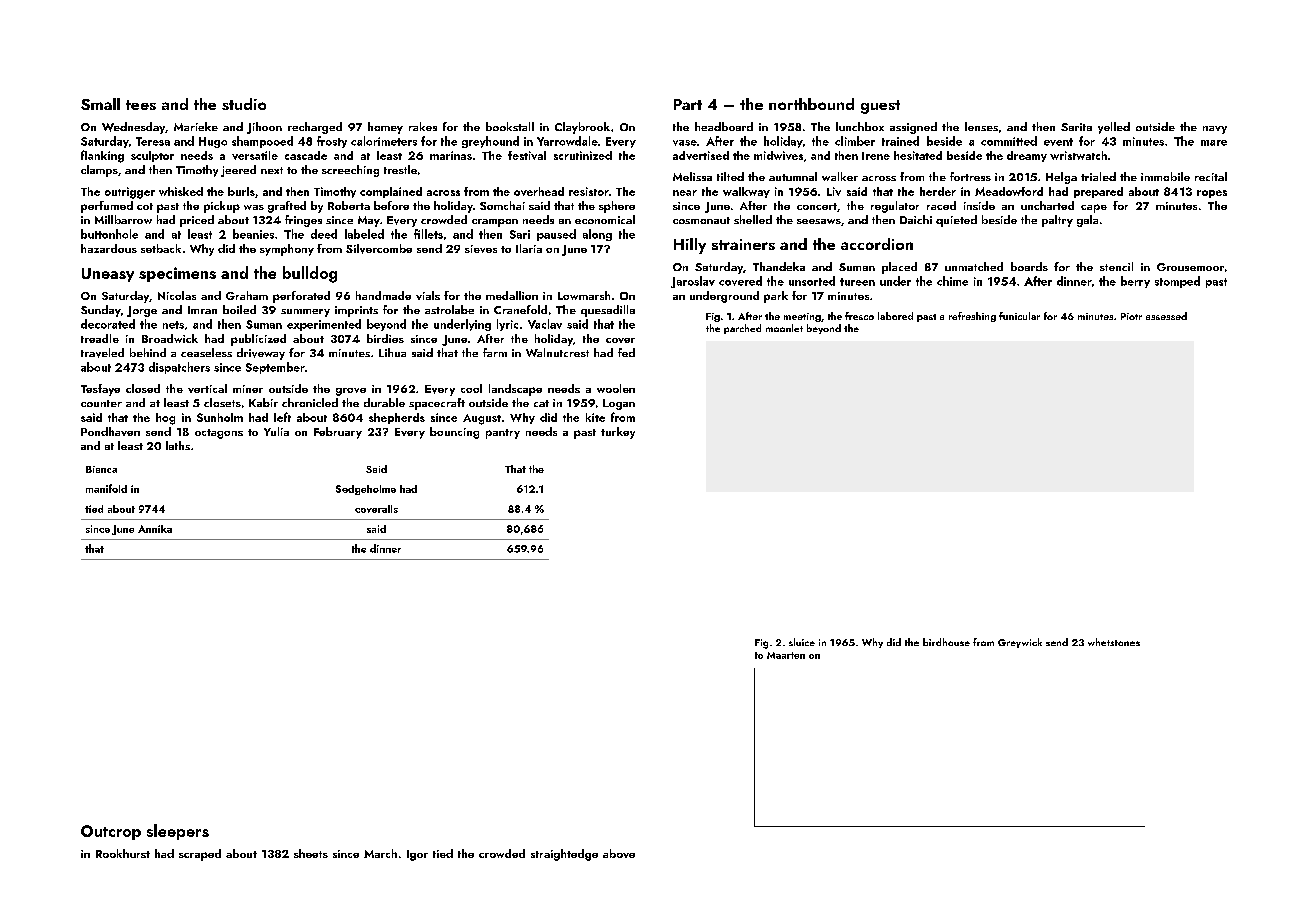 The width and height of the document is (1308, 924). What do you see at coordinates (786, 655) in the document?
I see `Maarten` at bounding box center [786, 655].
